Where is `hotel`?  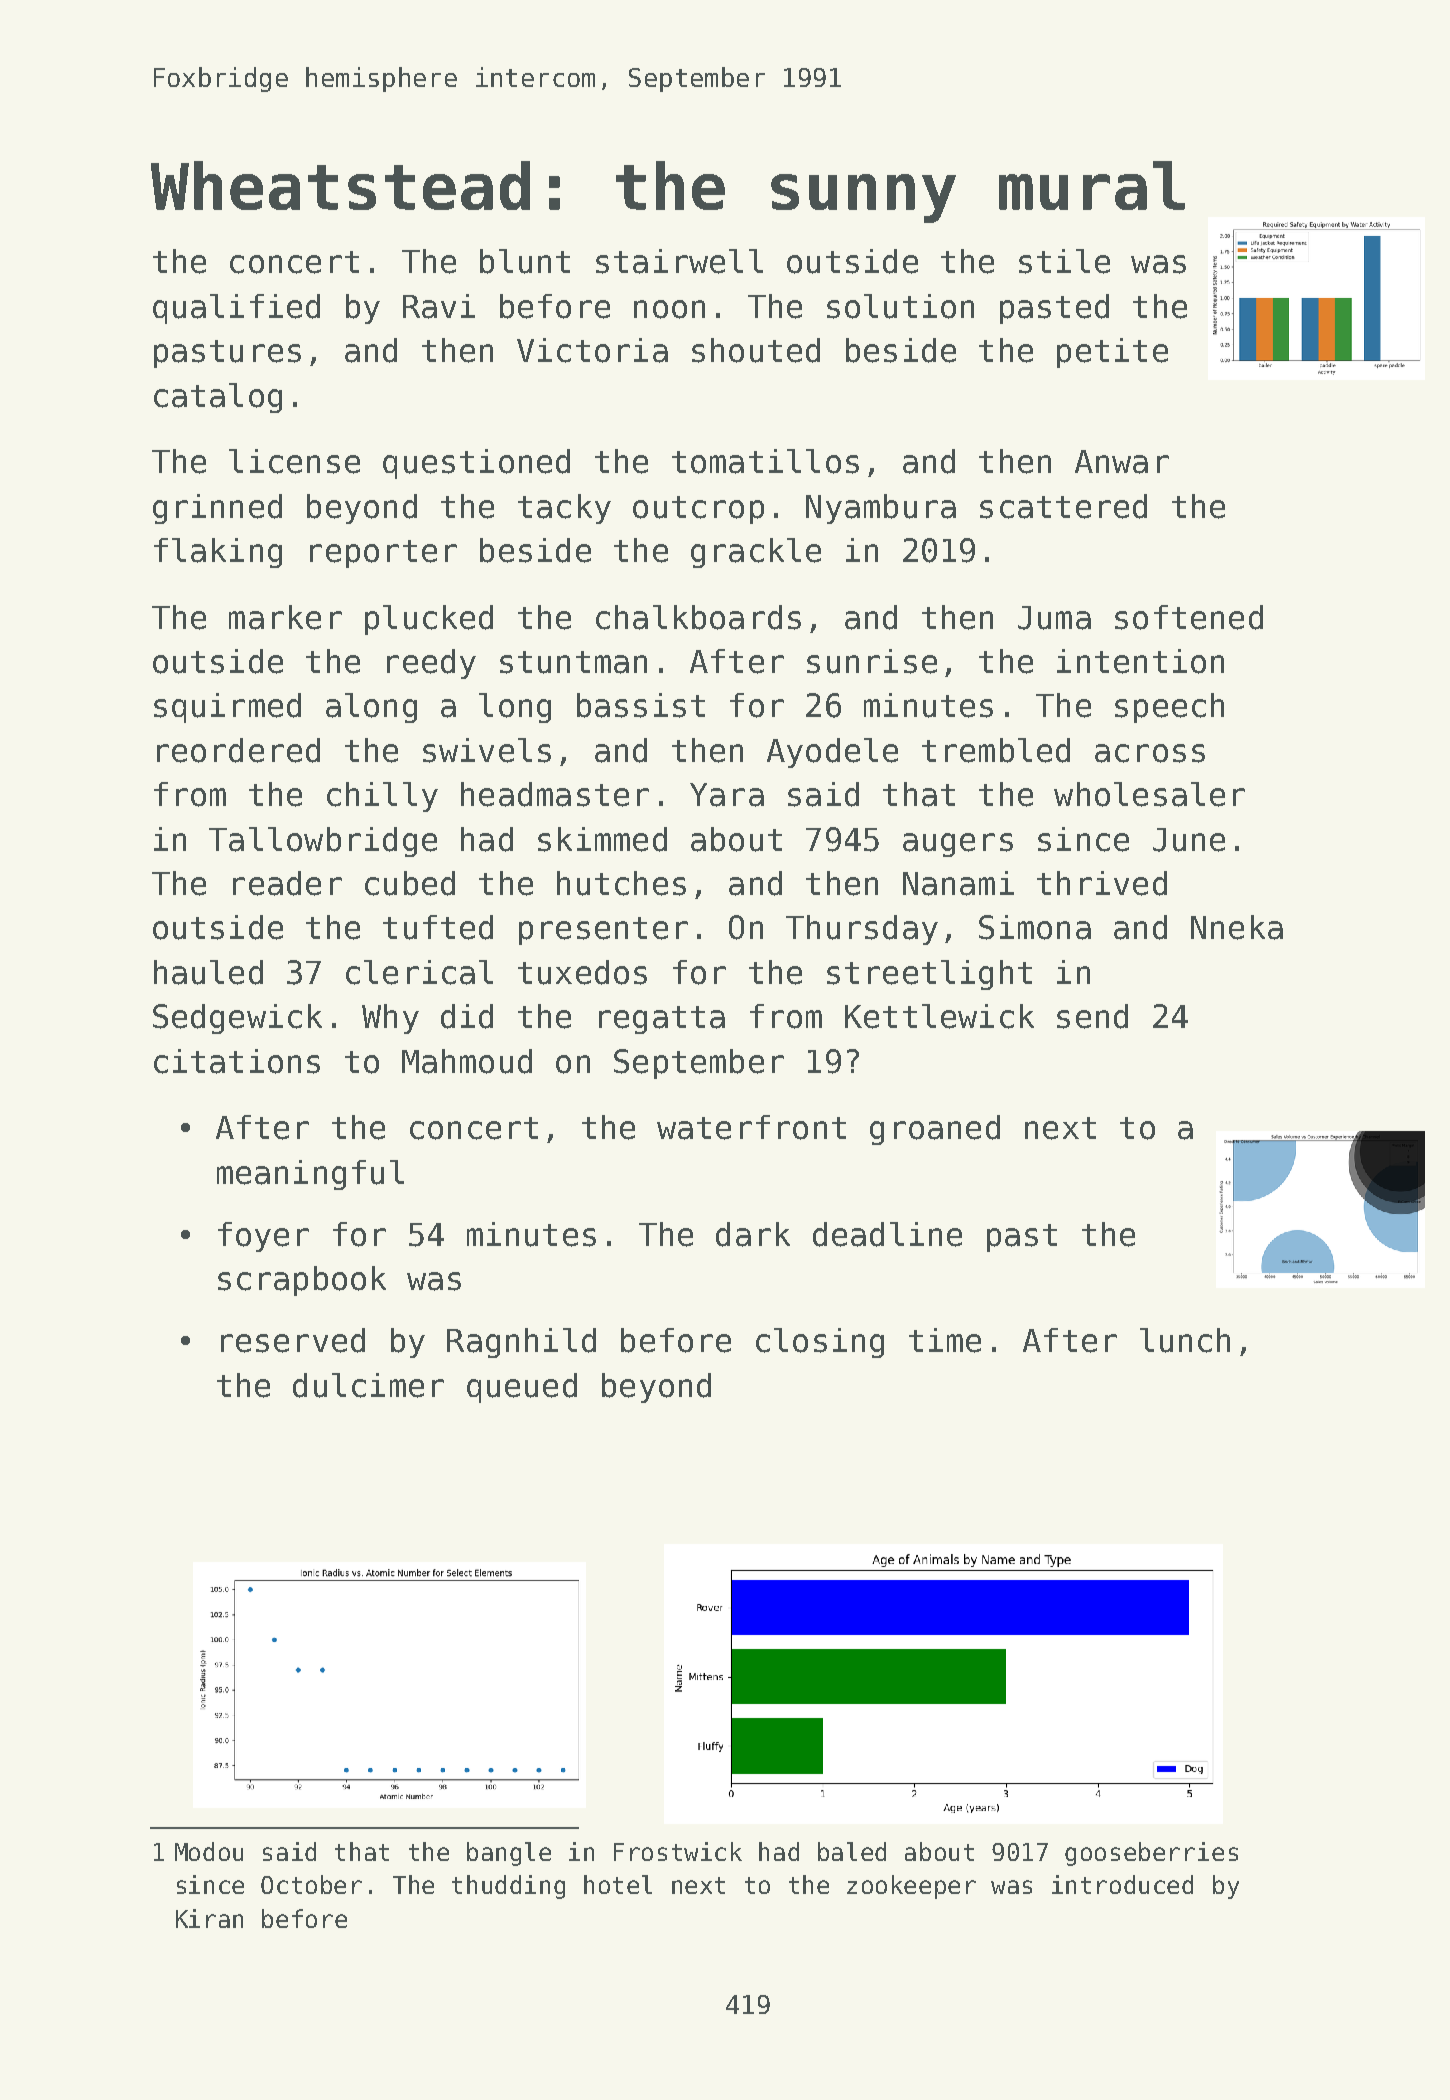
hotel is located at coordinates (618, 1884).
